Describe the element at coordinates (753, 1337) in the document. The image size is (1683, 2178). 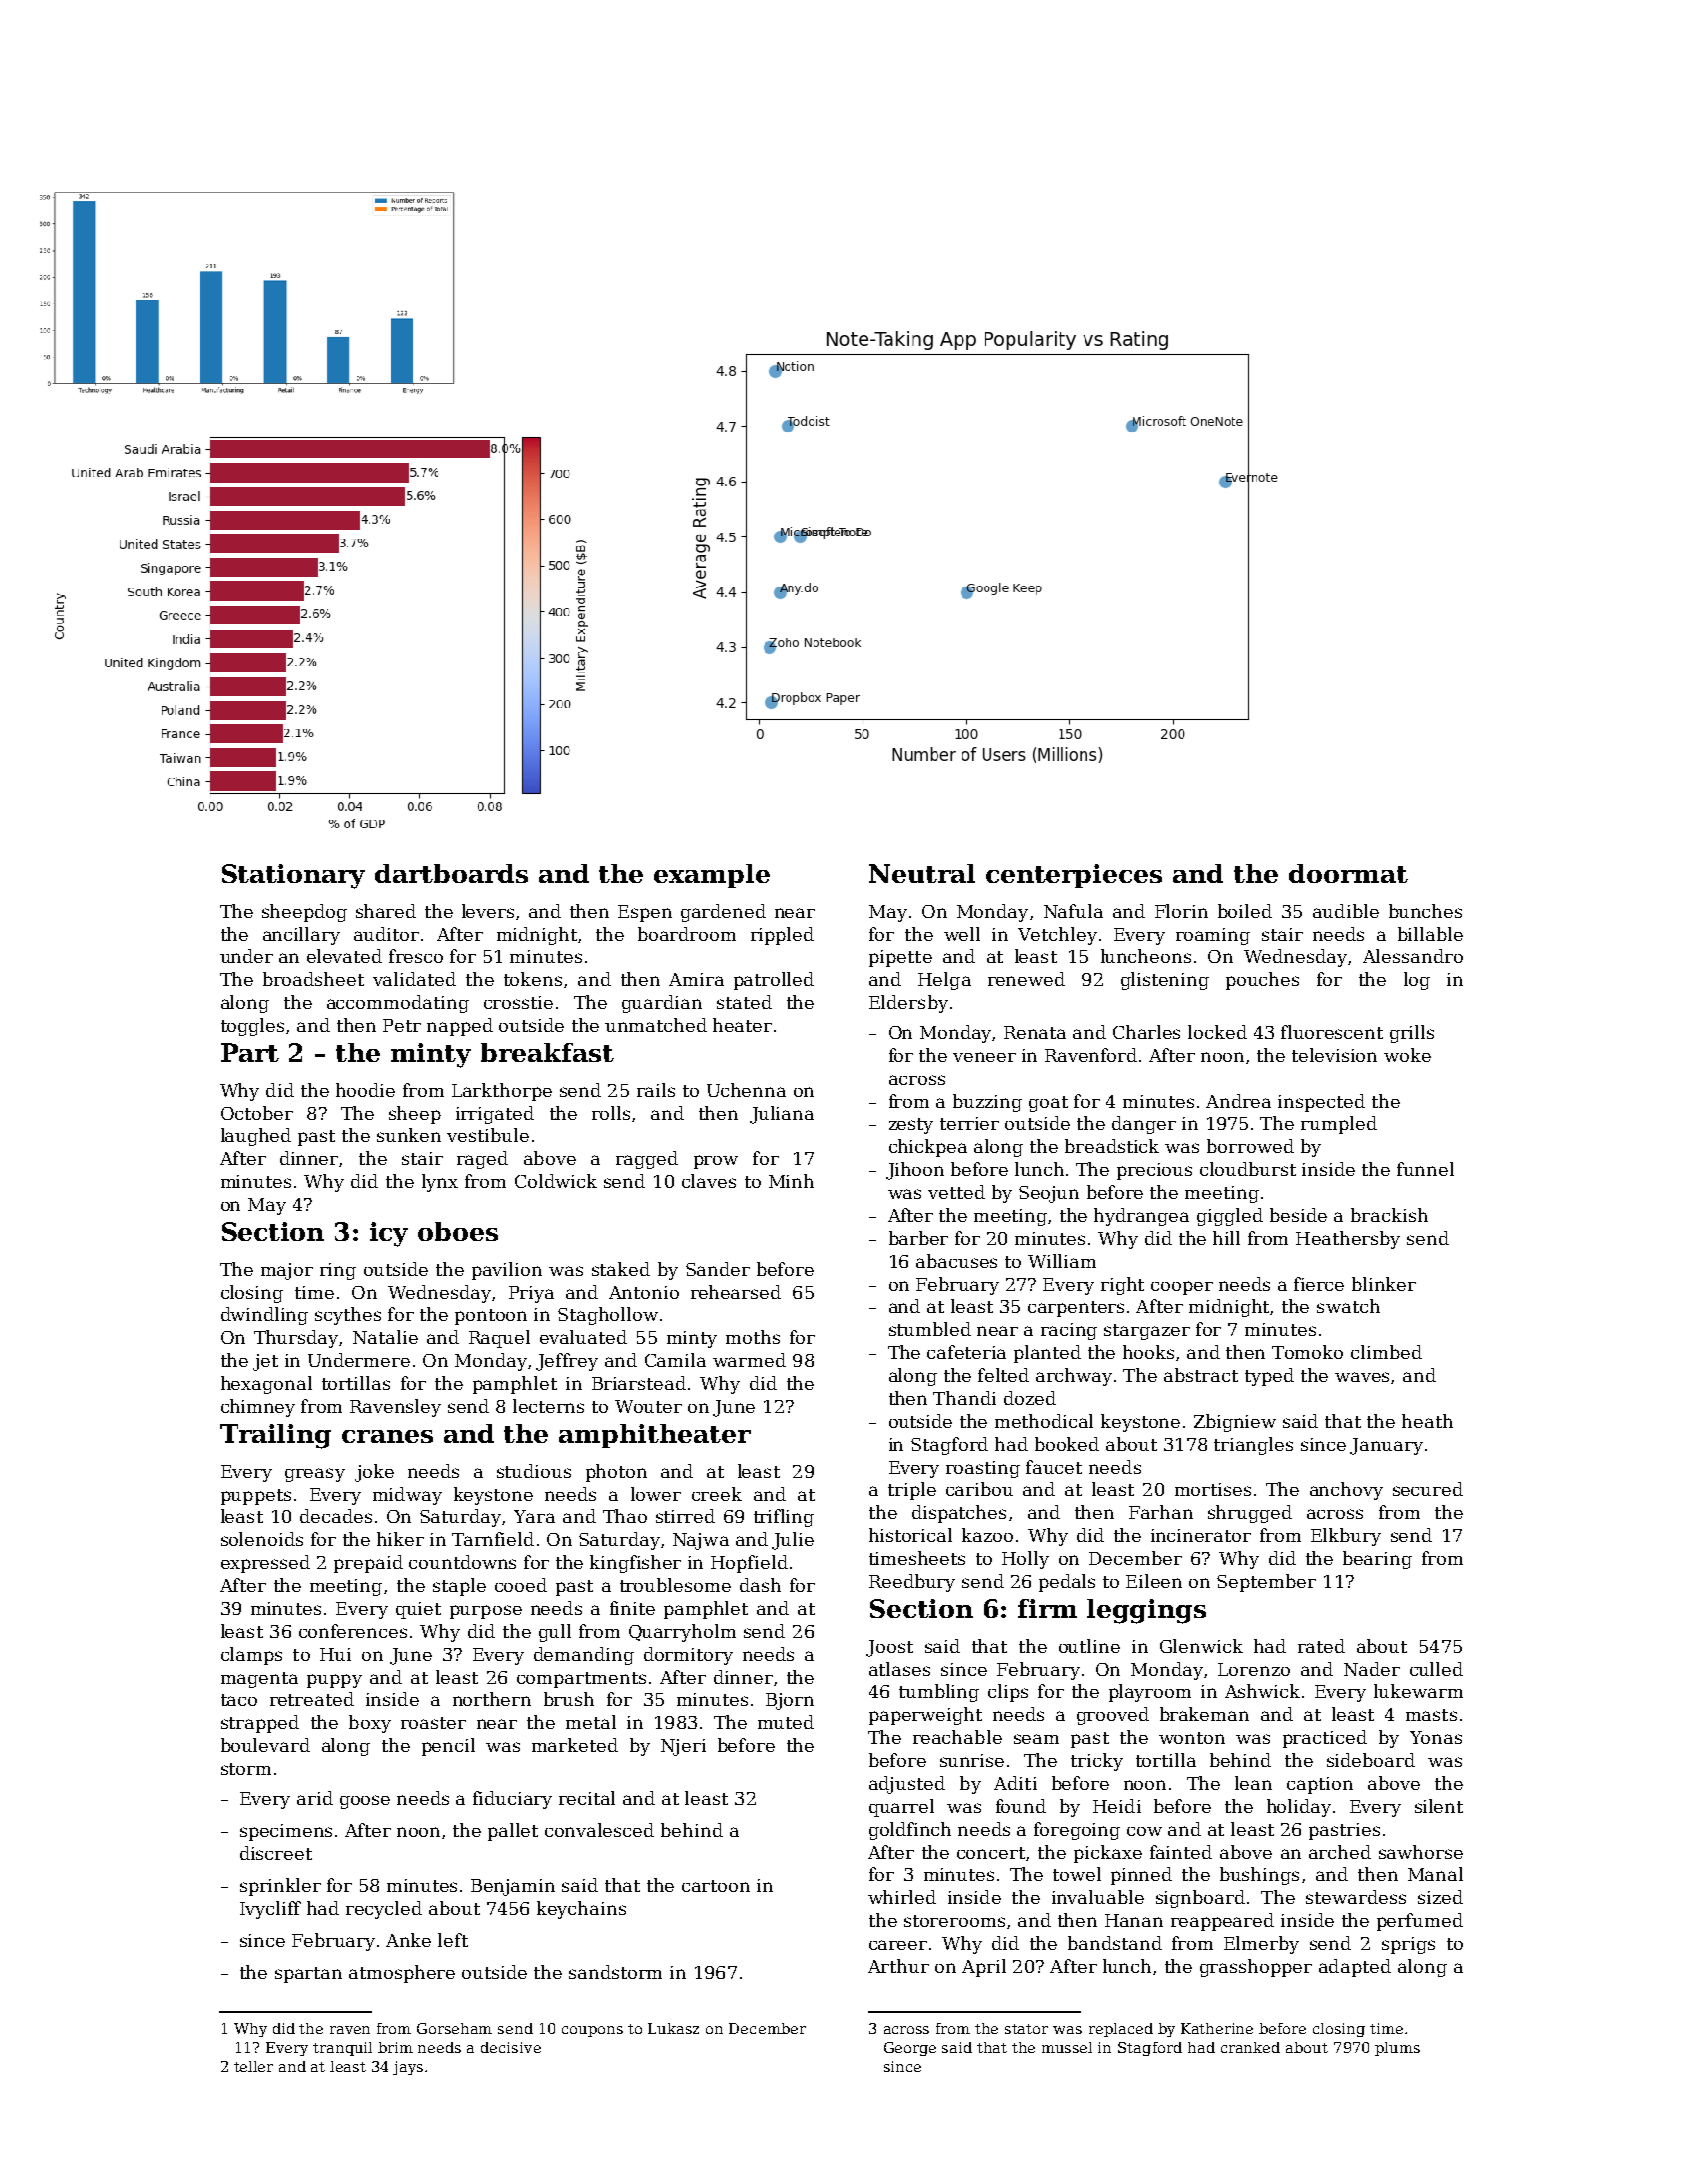
I see `moths` at that location.
